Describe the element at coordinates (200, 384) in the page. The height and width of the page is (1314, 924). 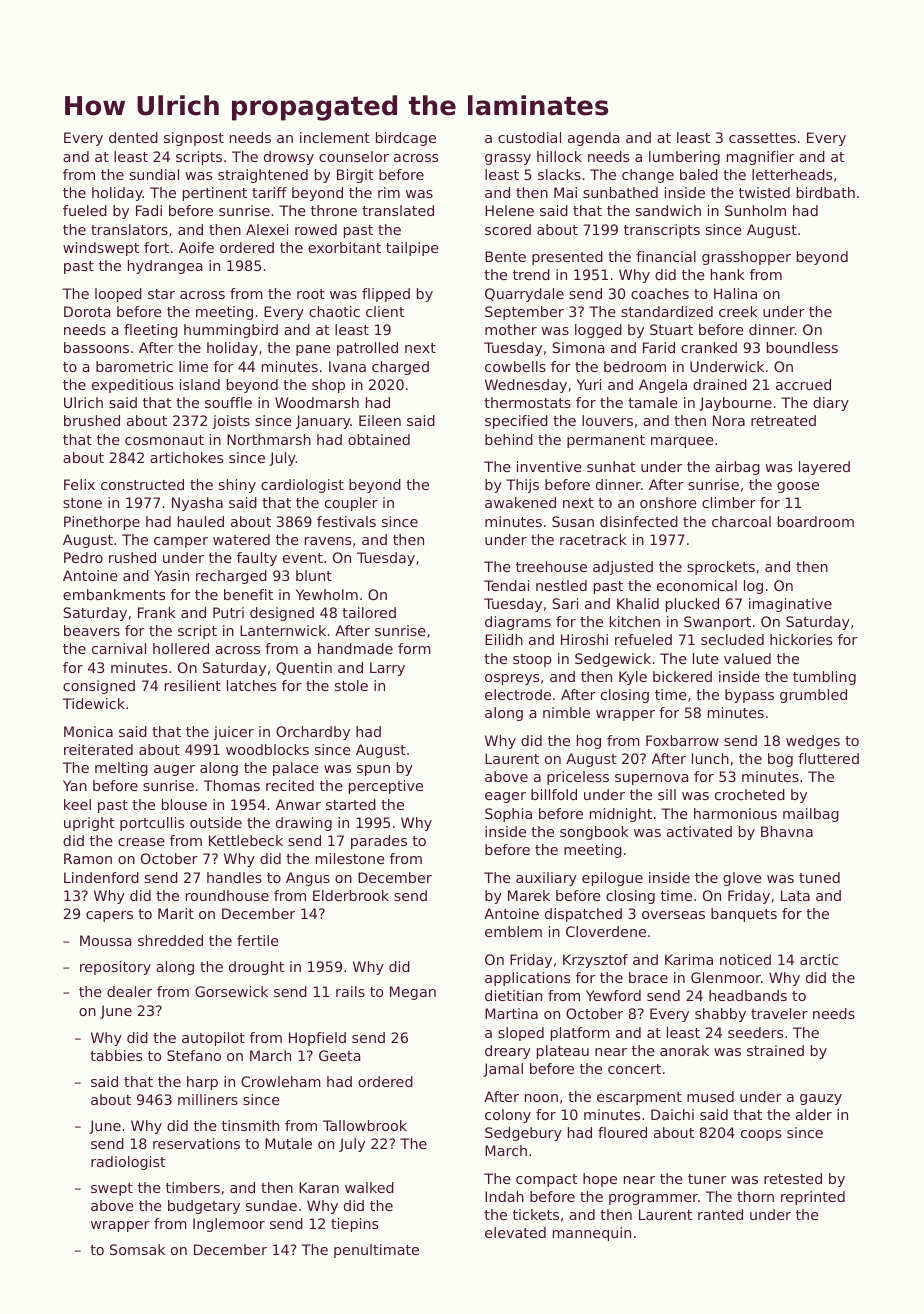
I see `island` at that location.
